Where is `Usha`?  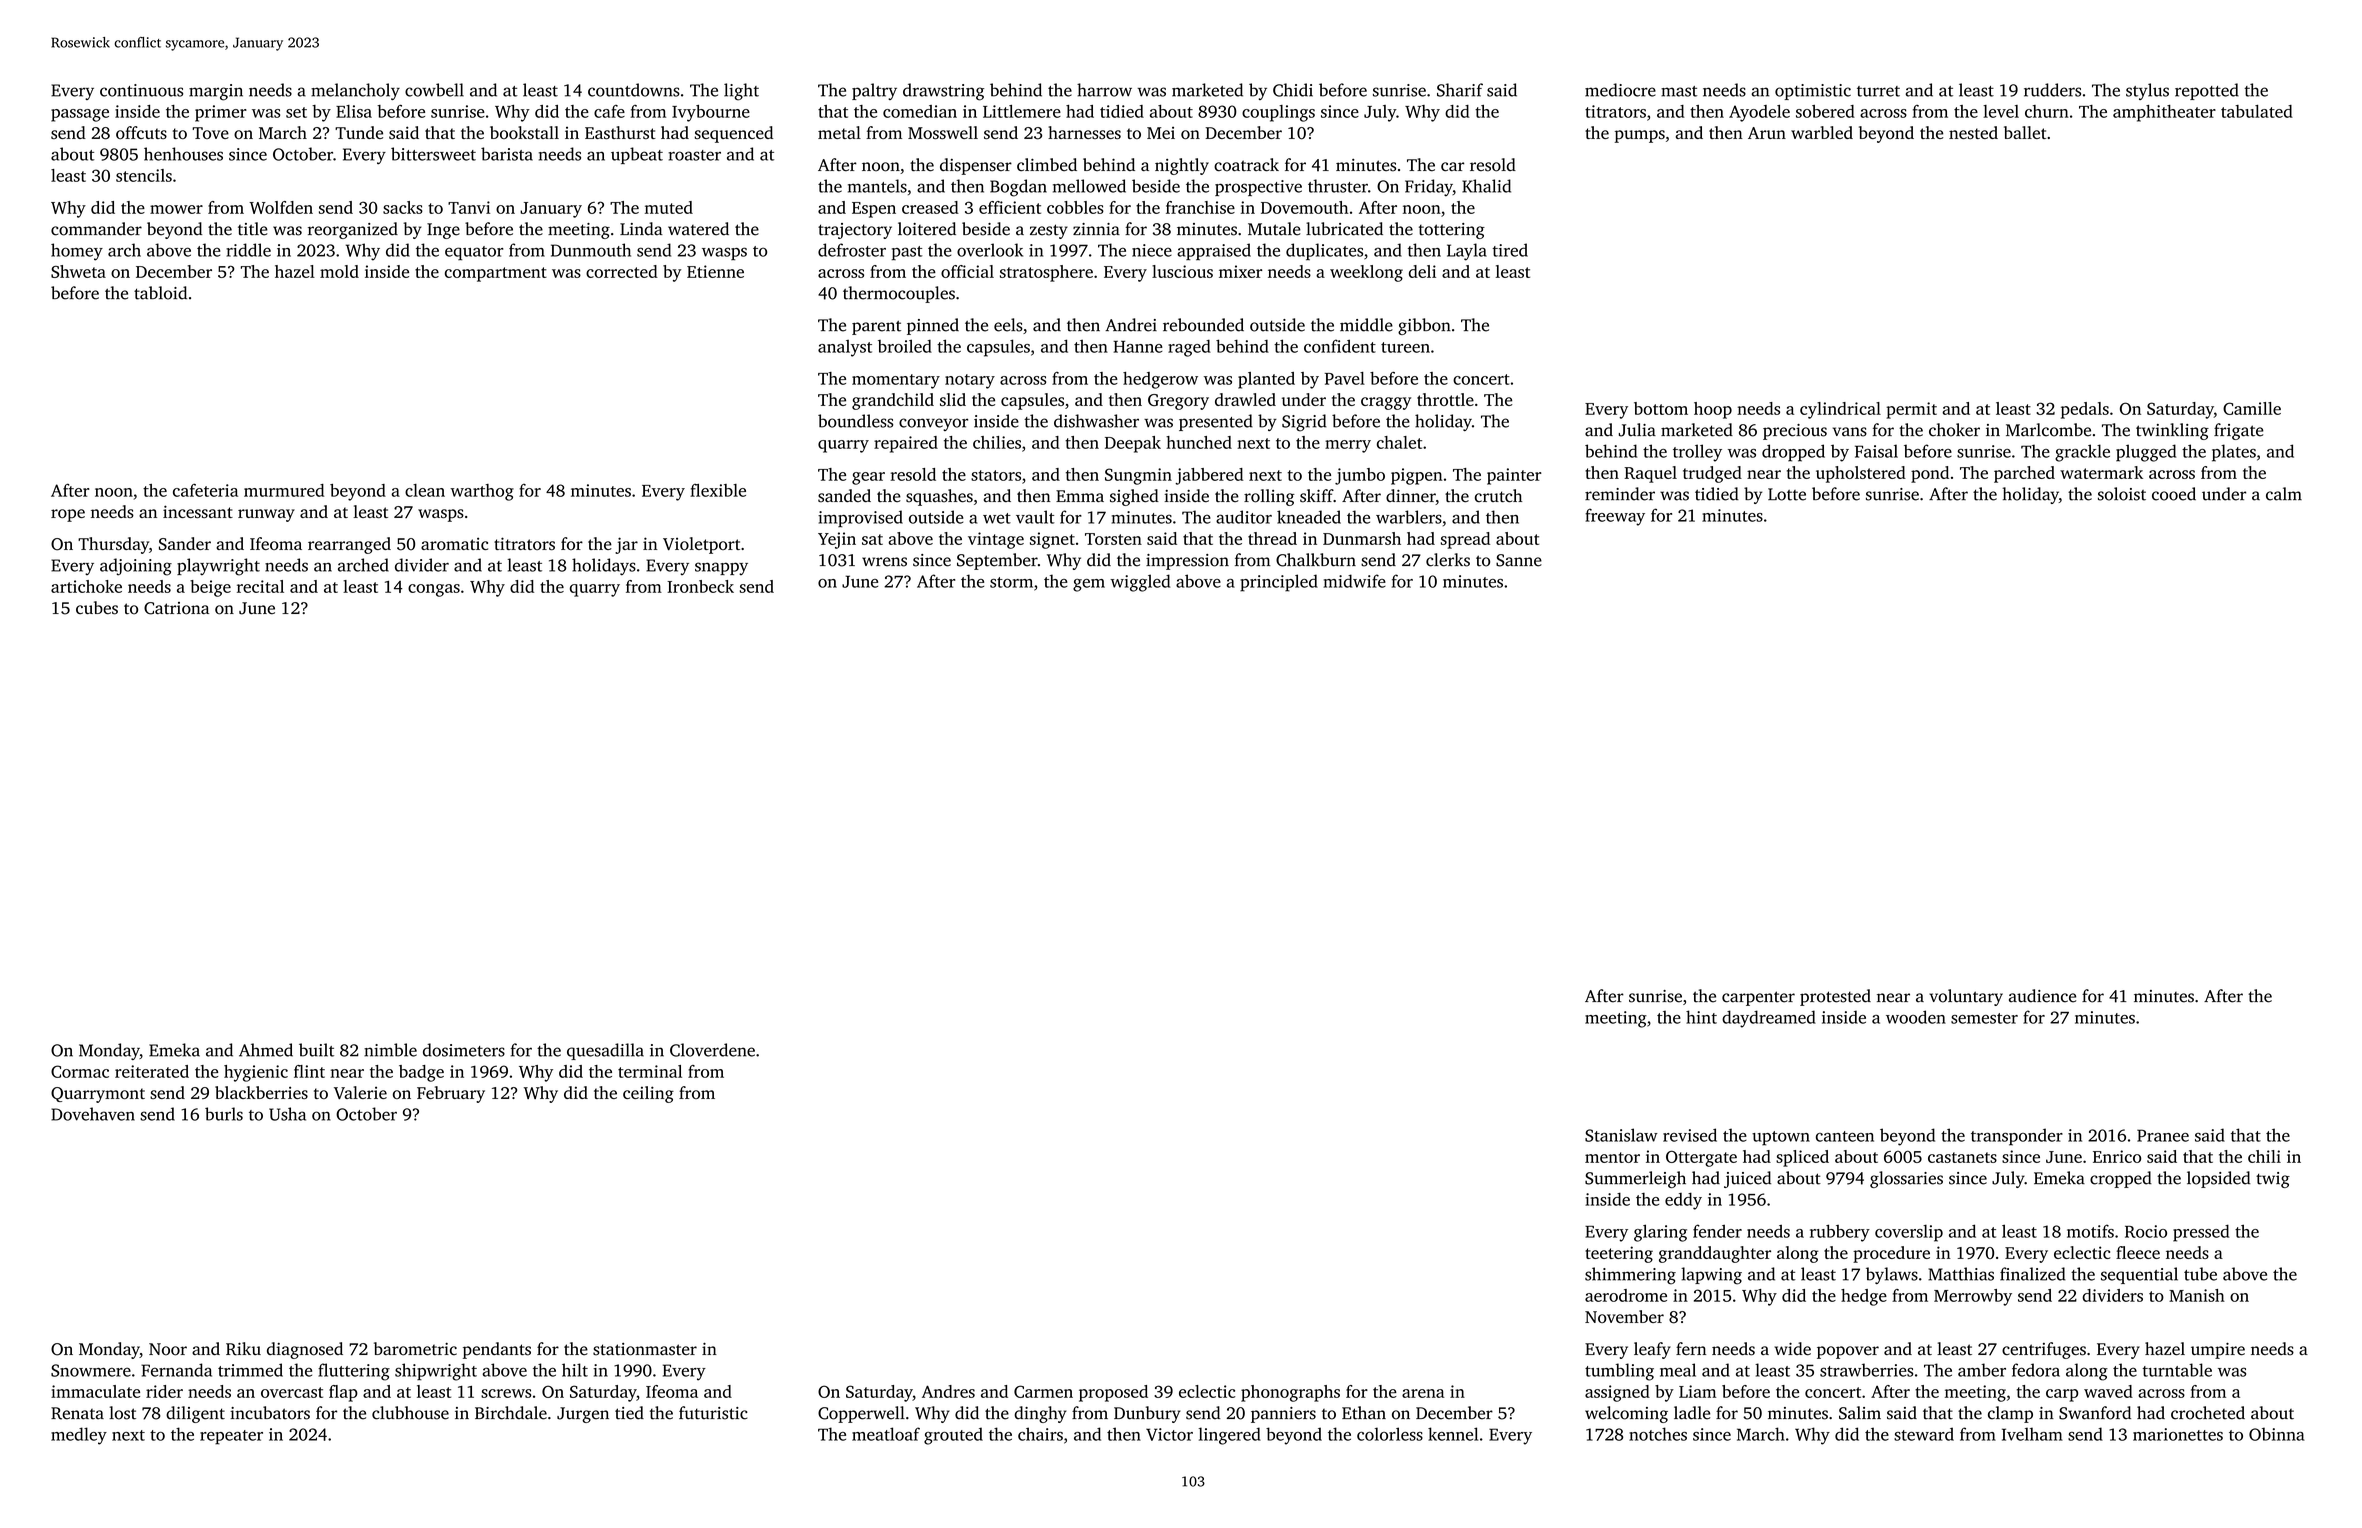 Usha is located at coordinates (287, 1114).
